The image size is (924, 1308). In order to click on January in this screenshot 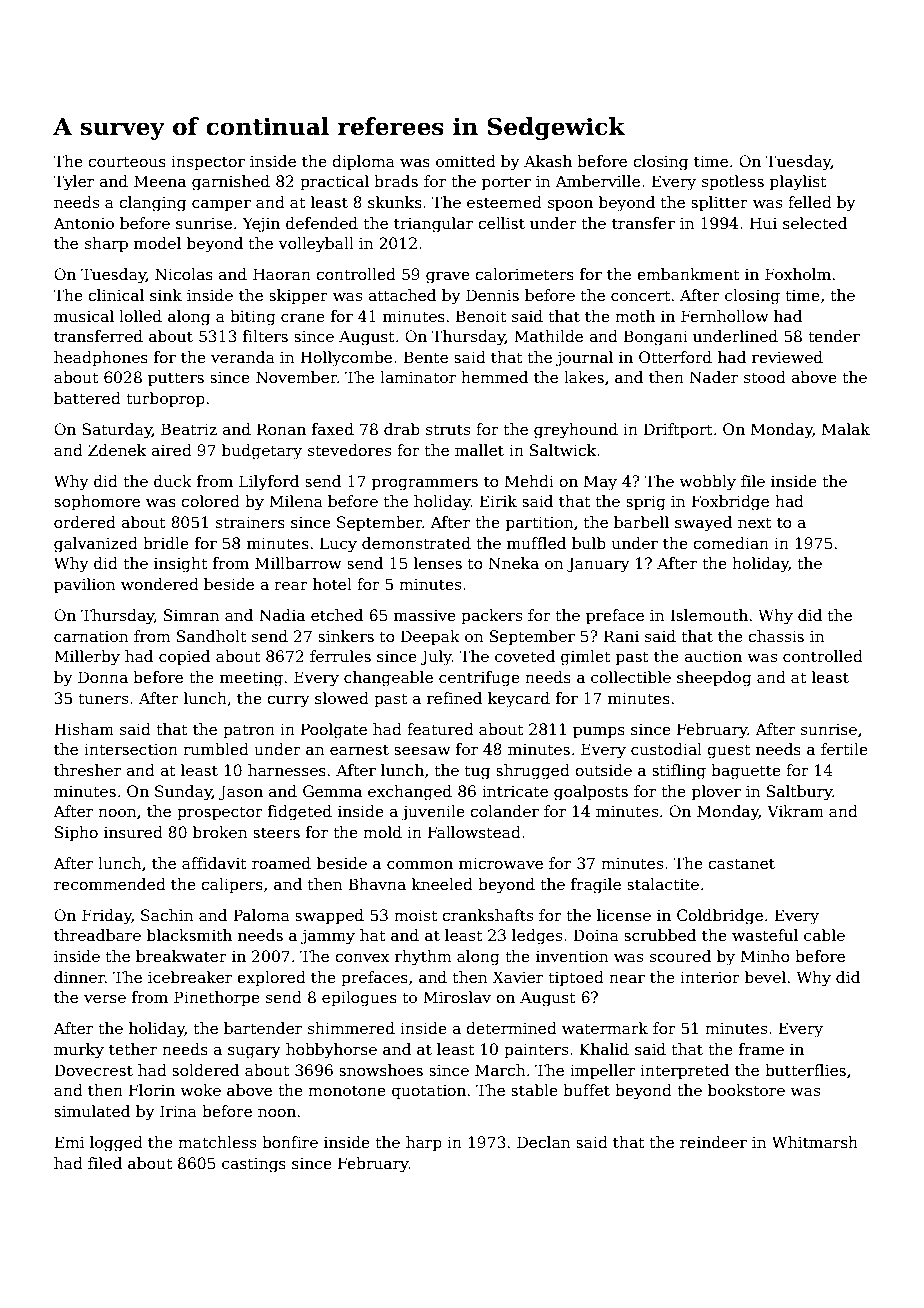, I will do `click(598, 565)`.
